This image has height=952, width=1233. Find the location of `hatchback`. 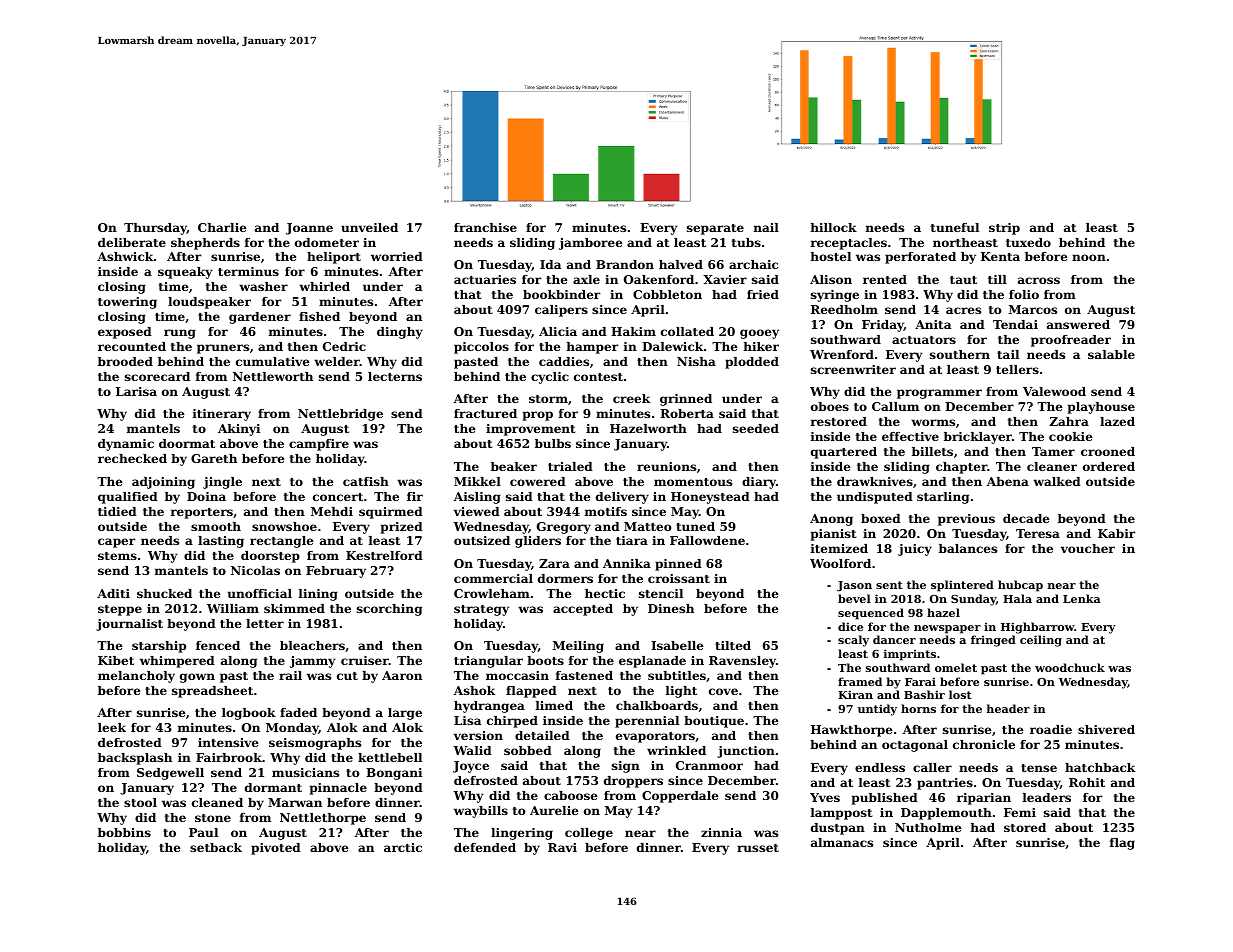

hatchback is located at coordinates (1100, 767).
